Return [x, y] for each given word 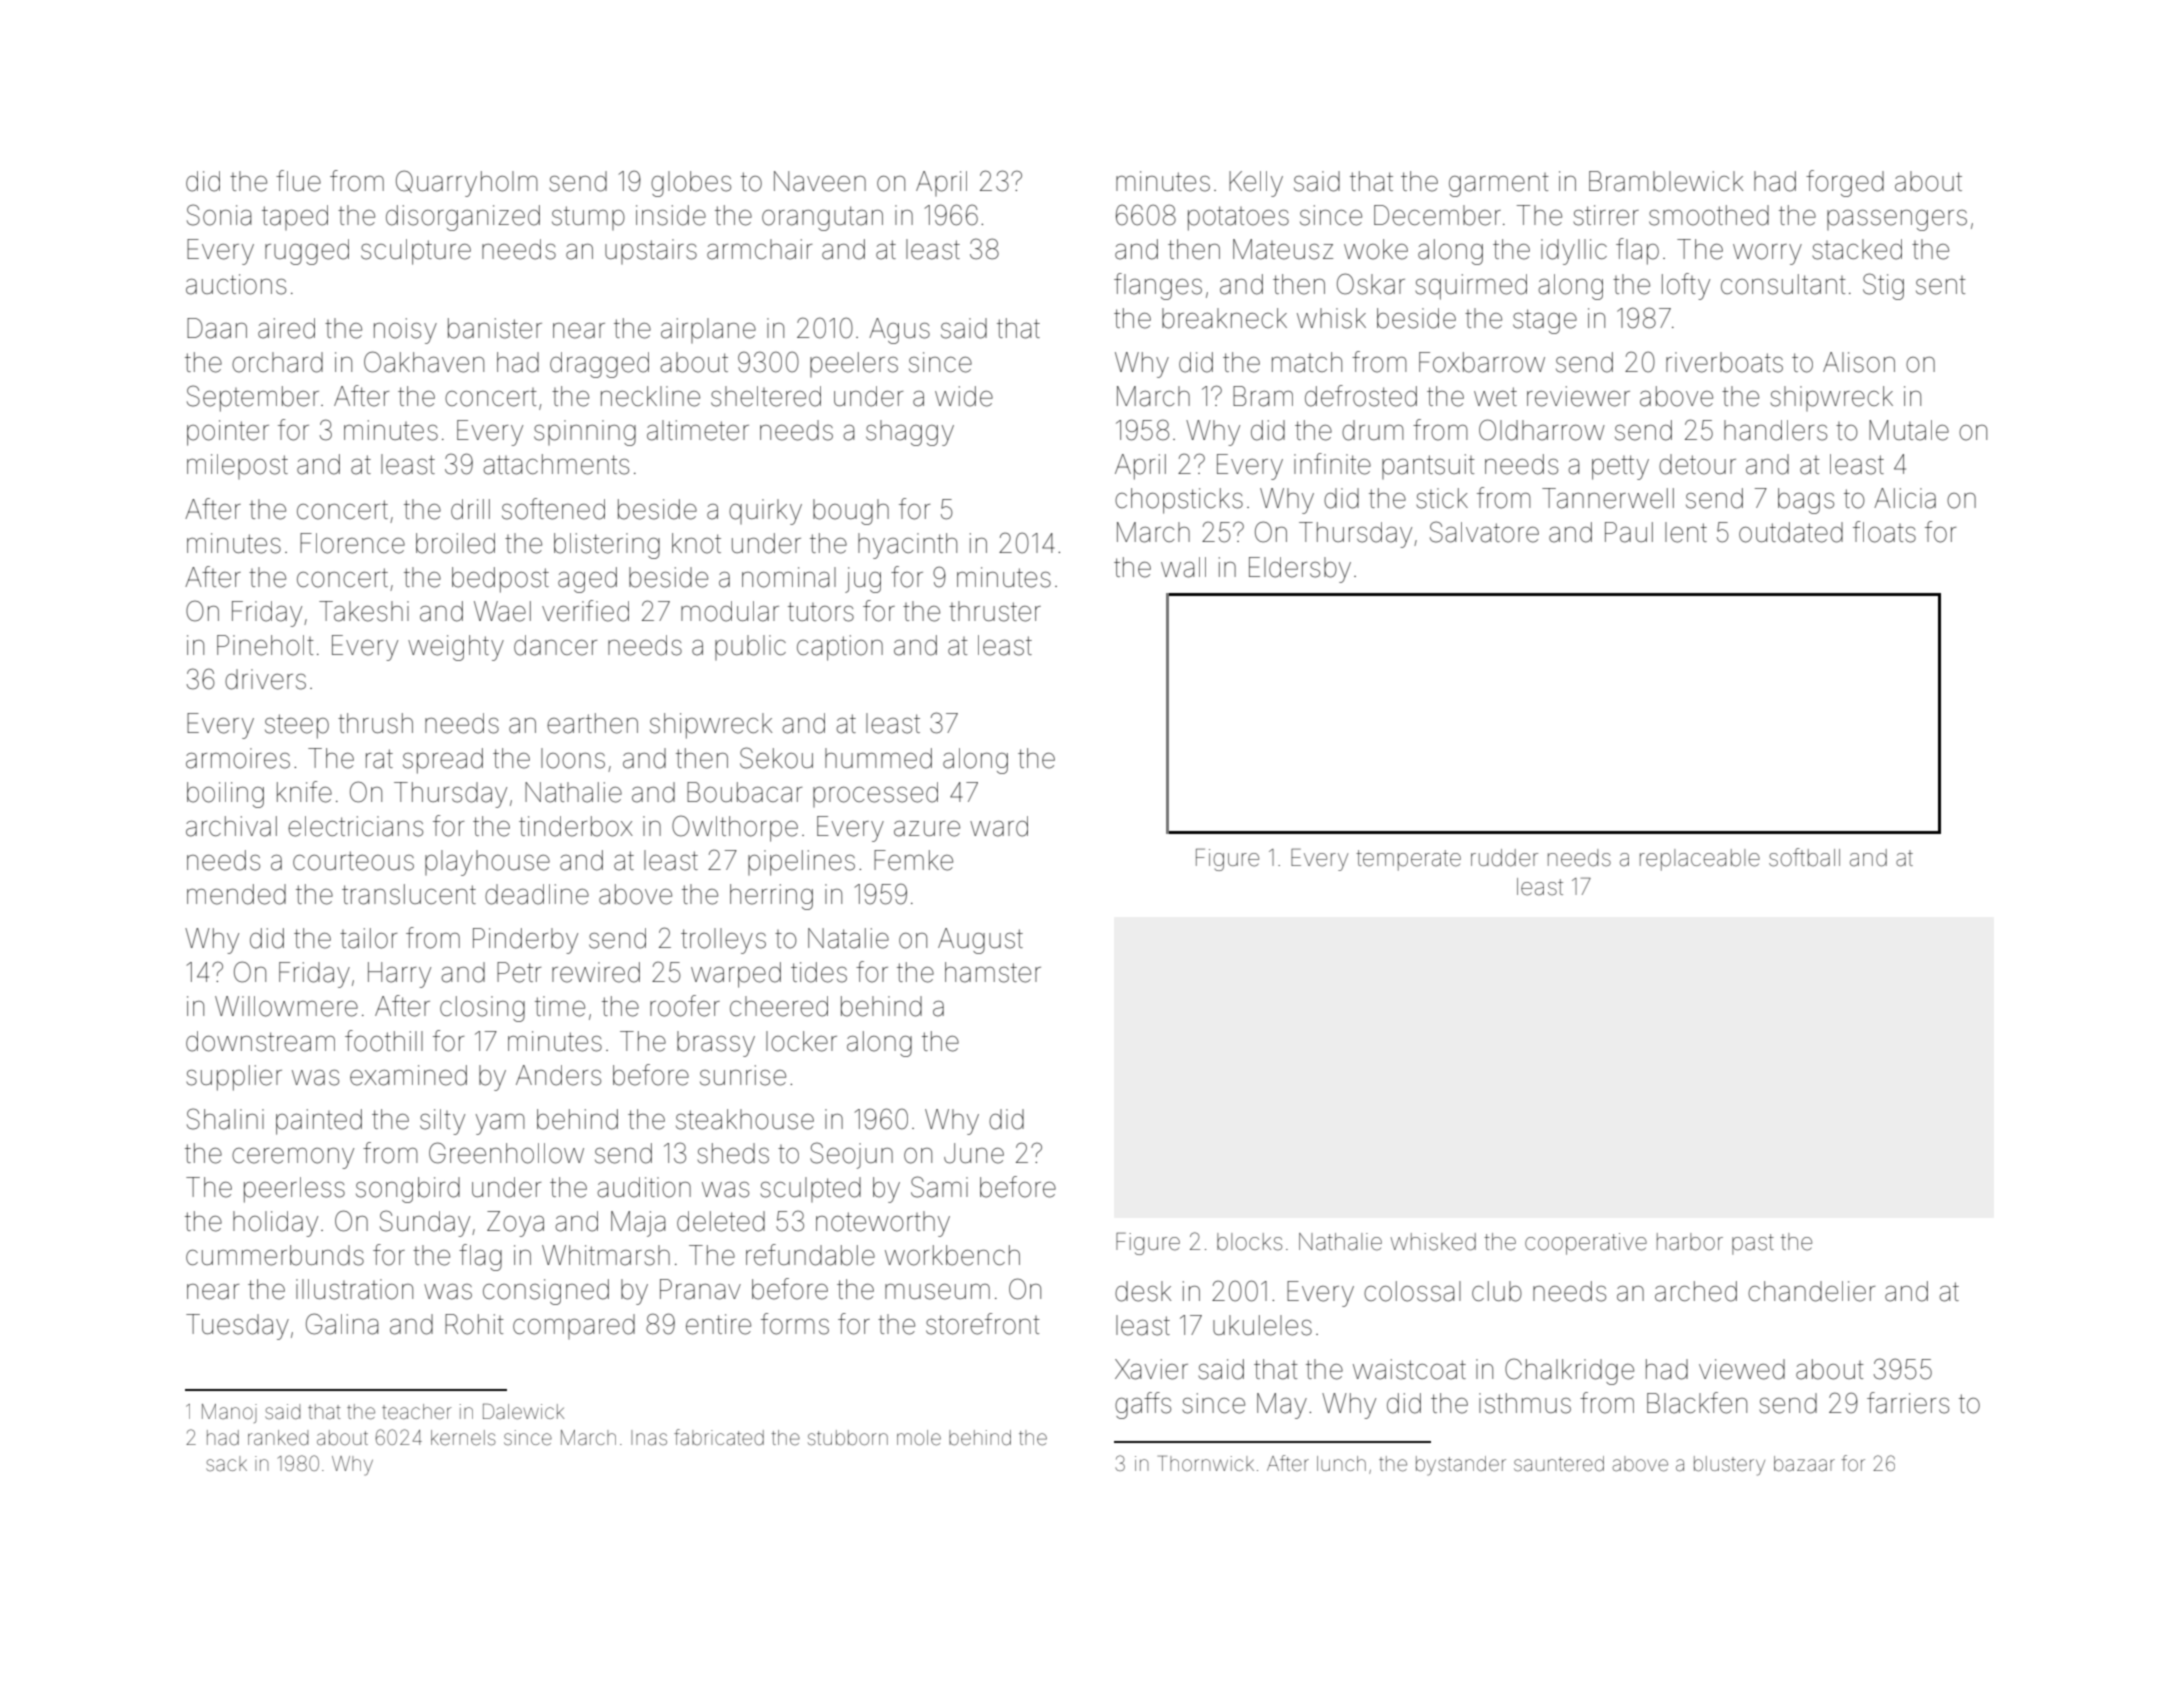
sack [226, 1463]
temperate [1408, 860]
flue [298, 181]
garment [1499, 185]
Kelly [1256, 184]
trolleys [723, 941]
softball [1804, 857]
